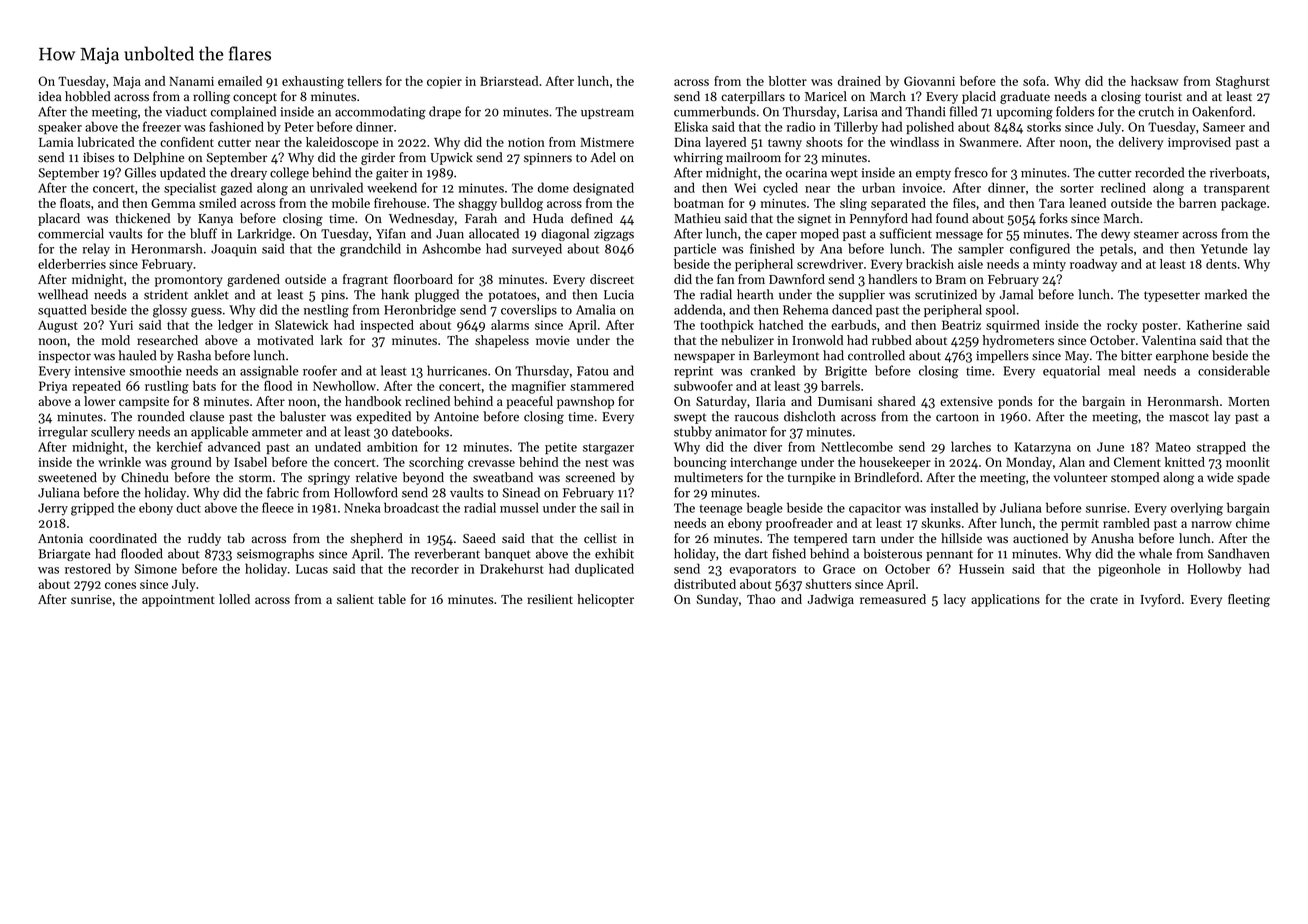  What do you see at coordinates (757, 418) in the image?
I see `raucous` at bounding box center [757, 418].
